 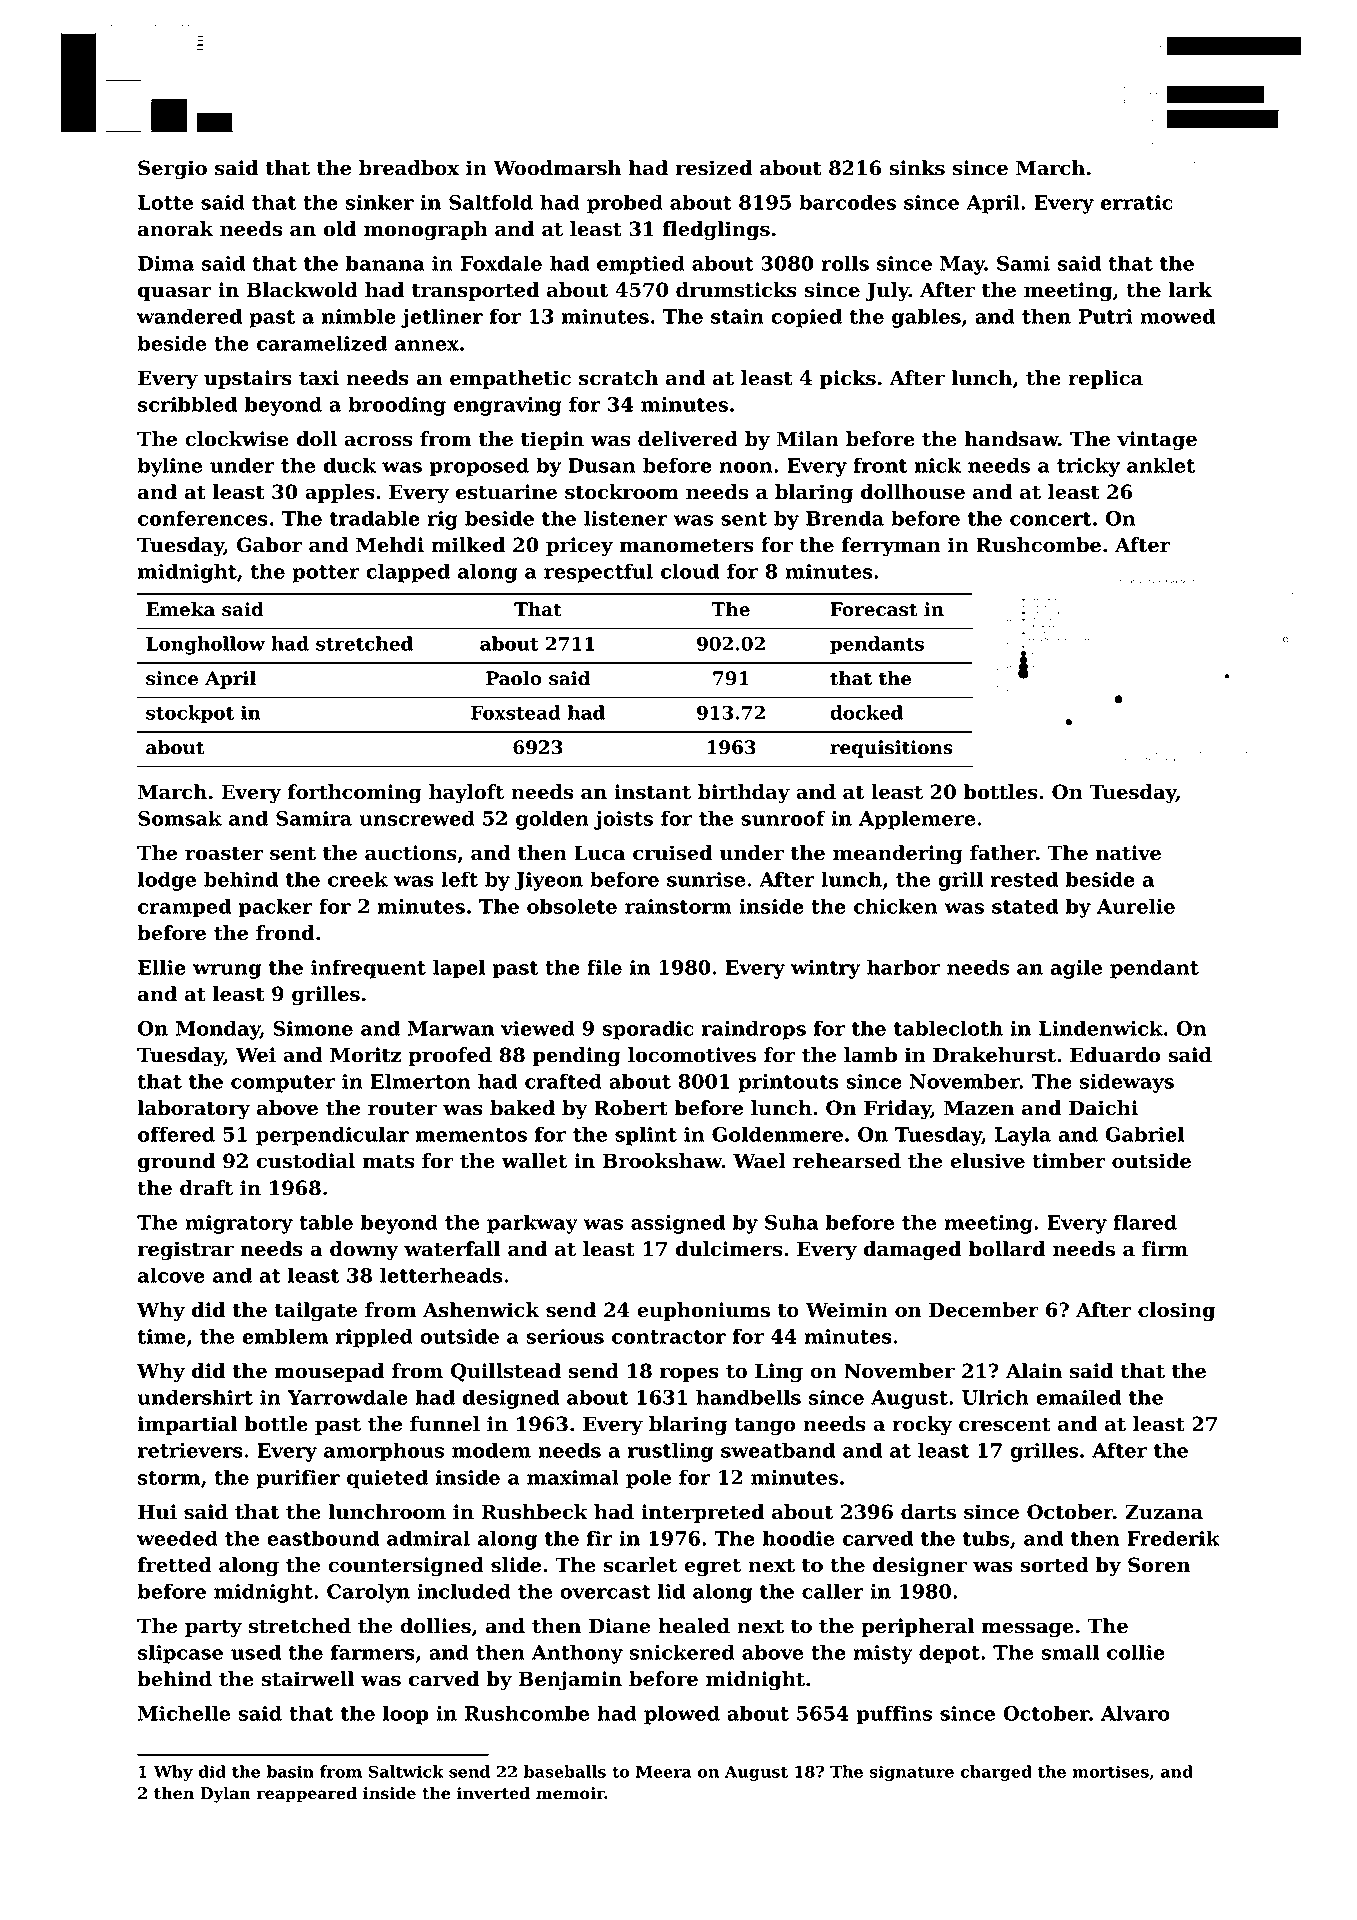 What do you see at coordinates (227, 971) in the screenshot?
I see `wrung` at bounding box center [227, 971].
